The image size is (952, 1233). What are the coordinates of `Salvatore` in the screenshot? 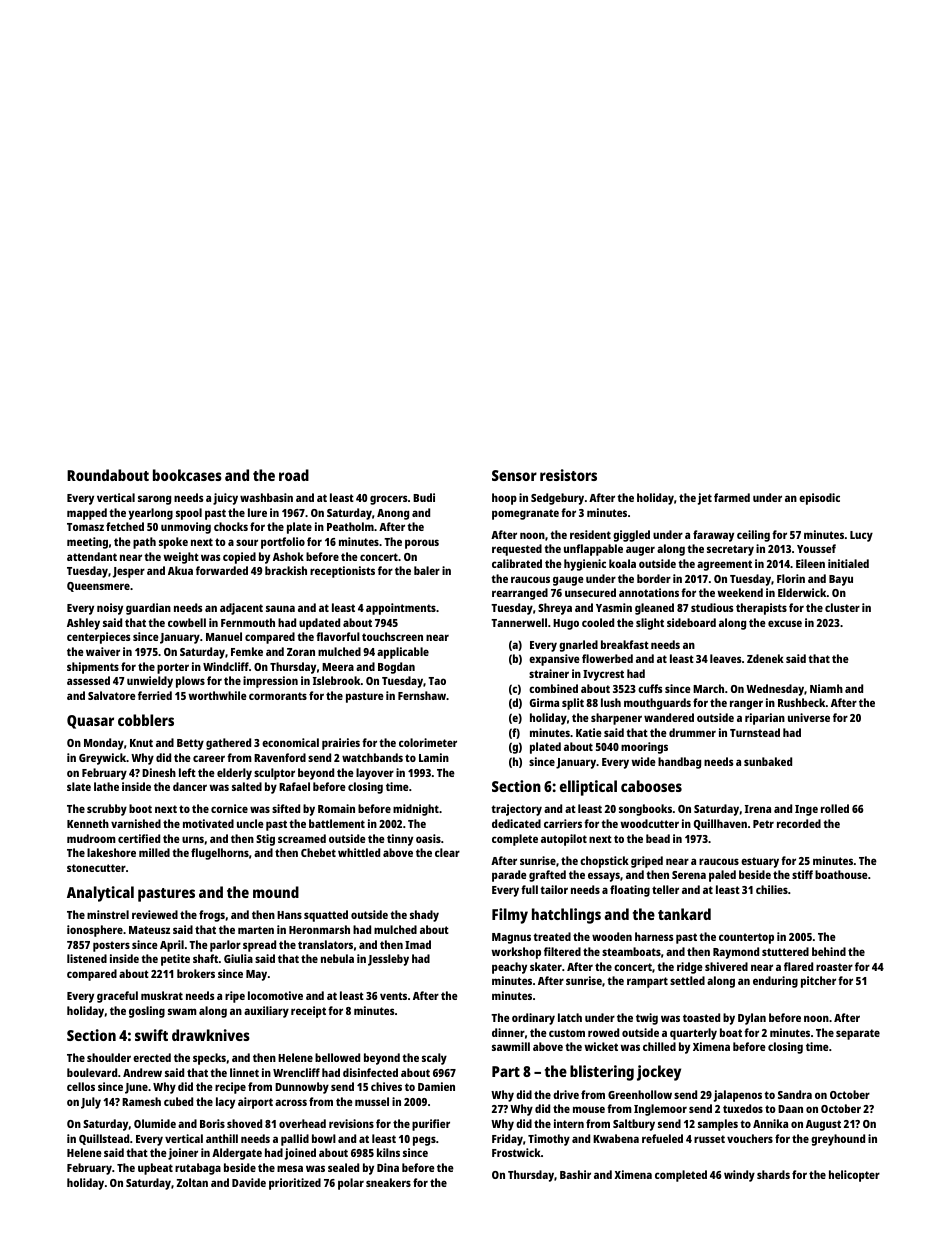 It's located at (112, 695).
